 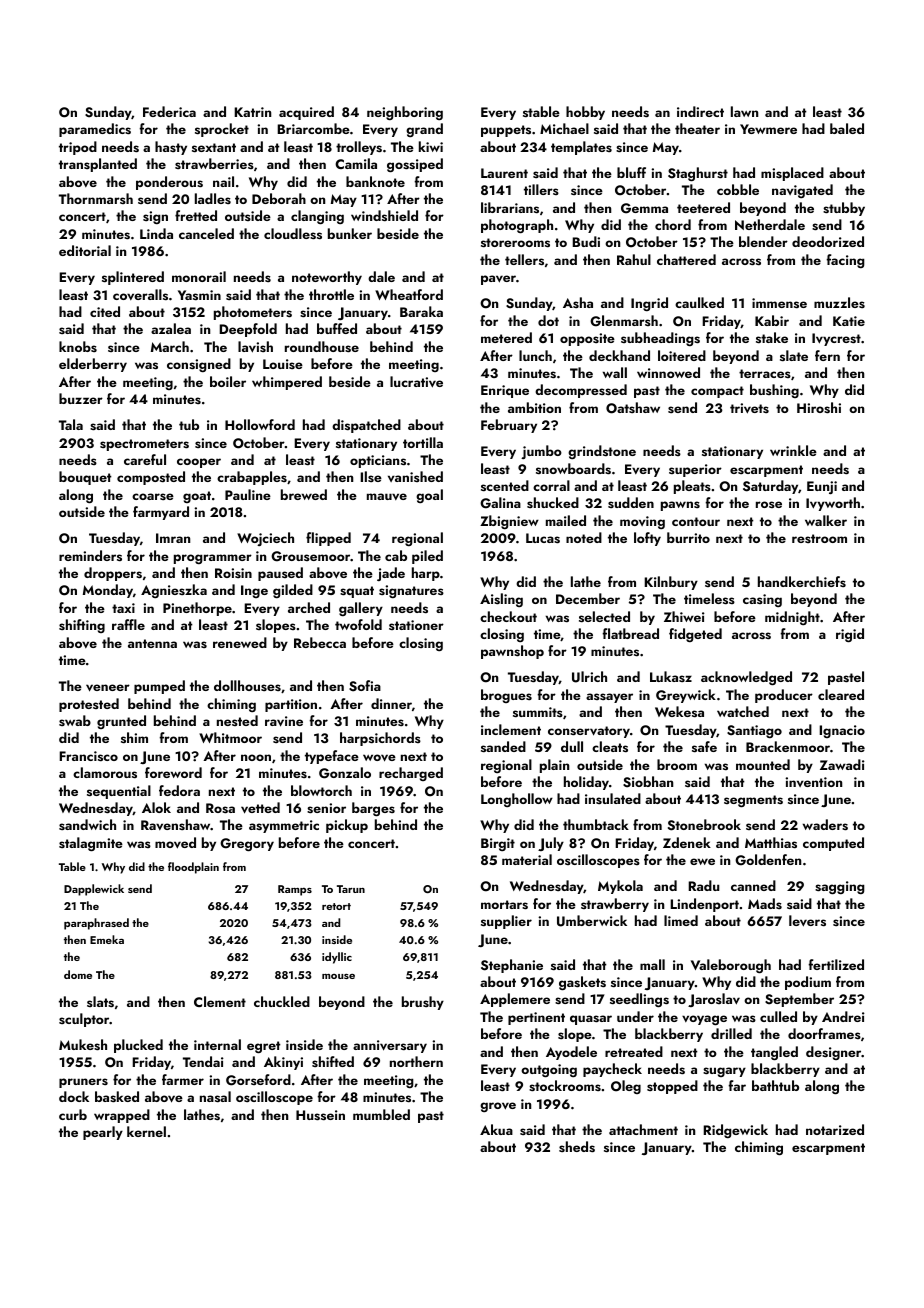 I want to click on navigated, so click(x=802, y=191).
